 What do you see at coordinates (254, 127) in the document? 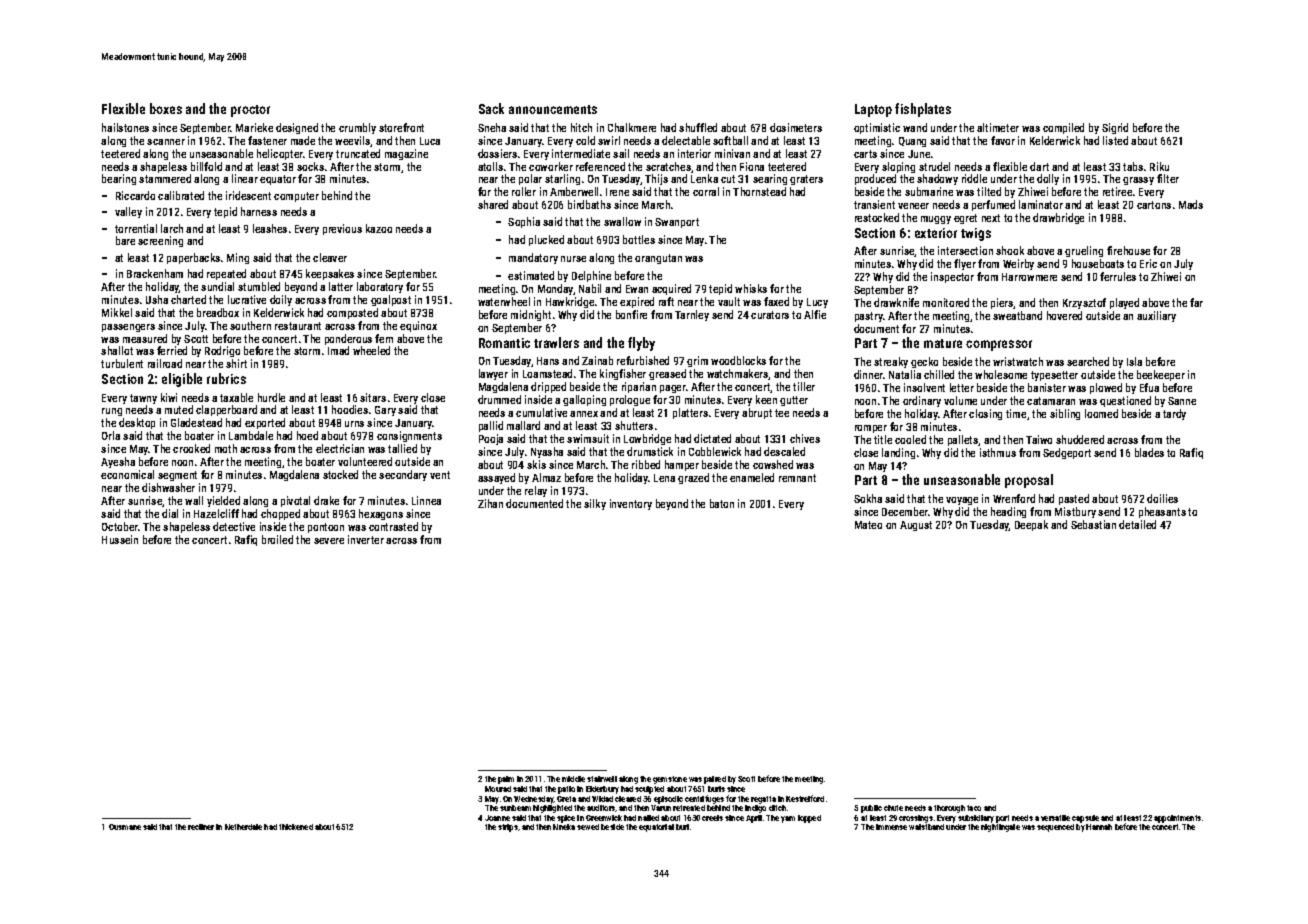
I see `Marieke` at bounding box center [254, 127].
